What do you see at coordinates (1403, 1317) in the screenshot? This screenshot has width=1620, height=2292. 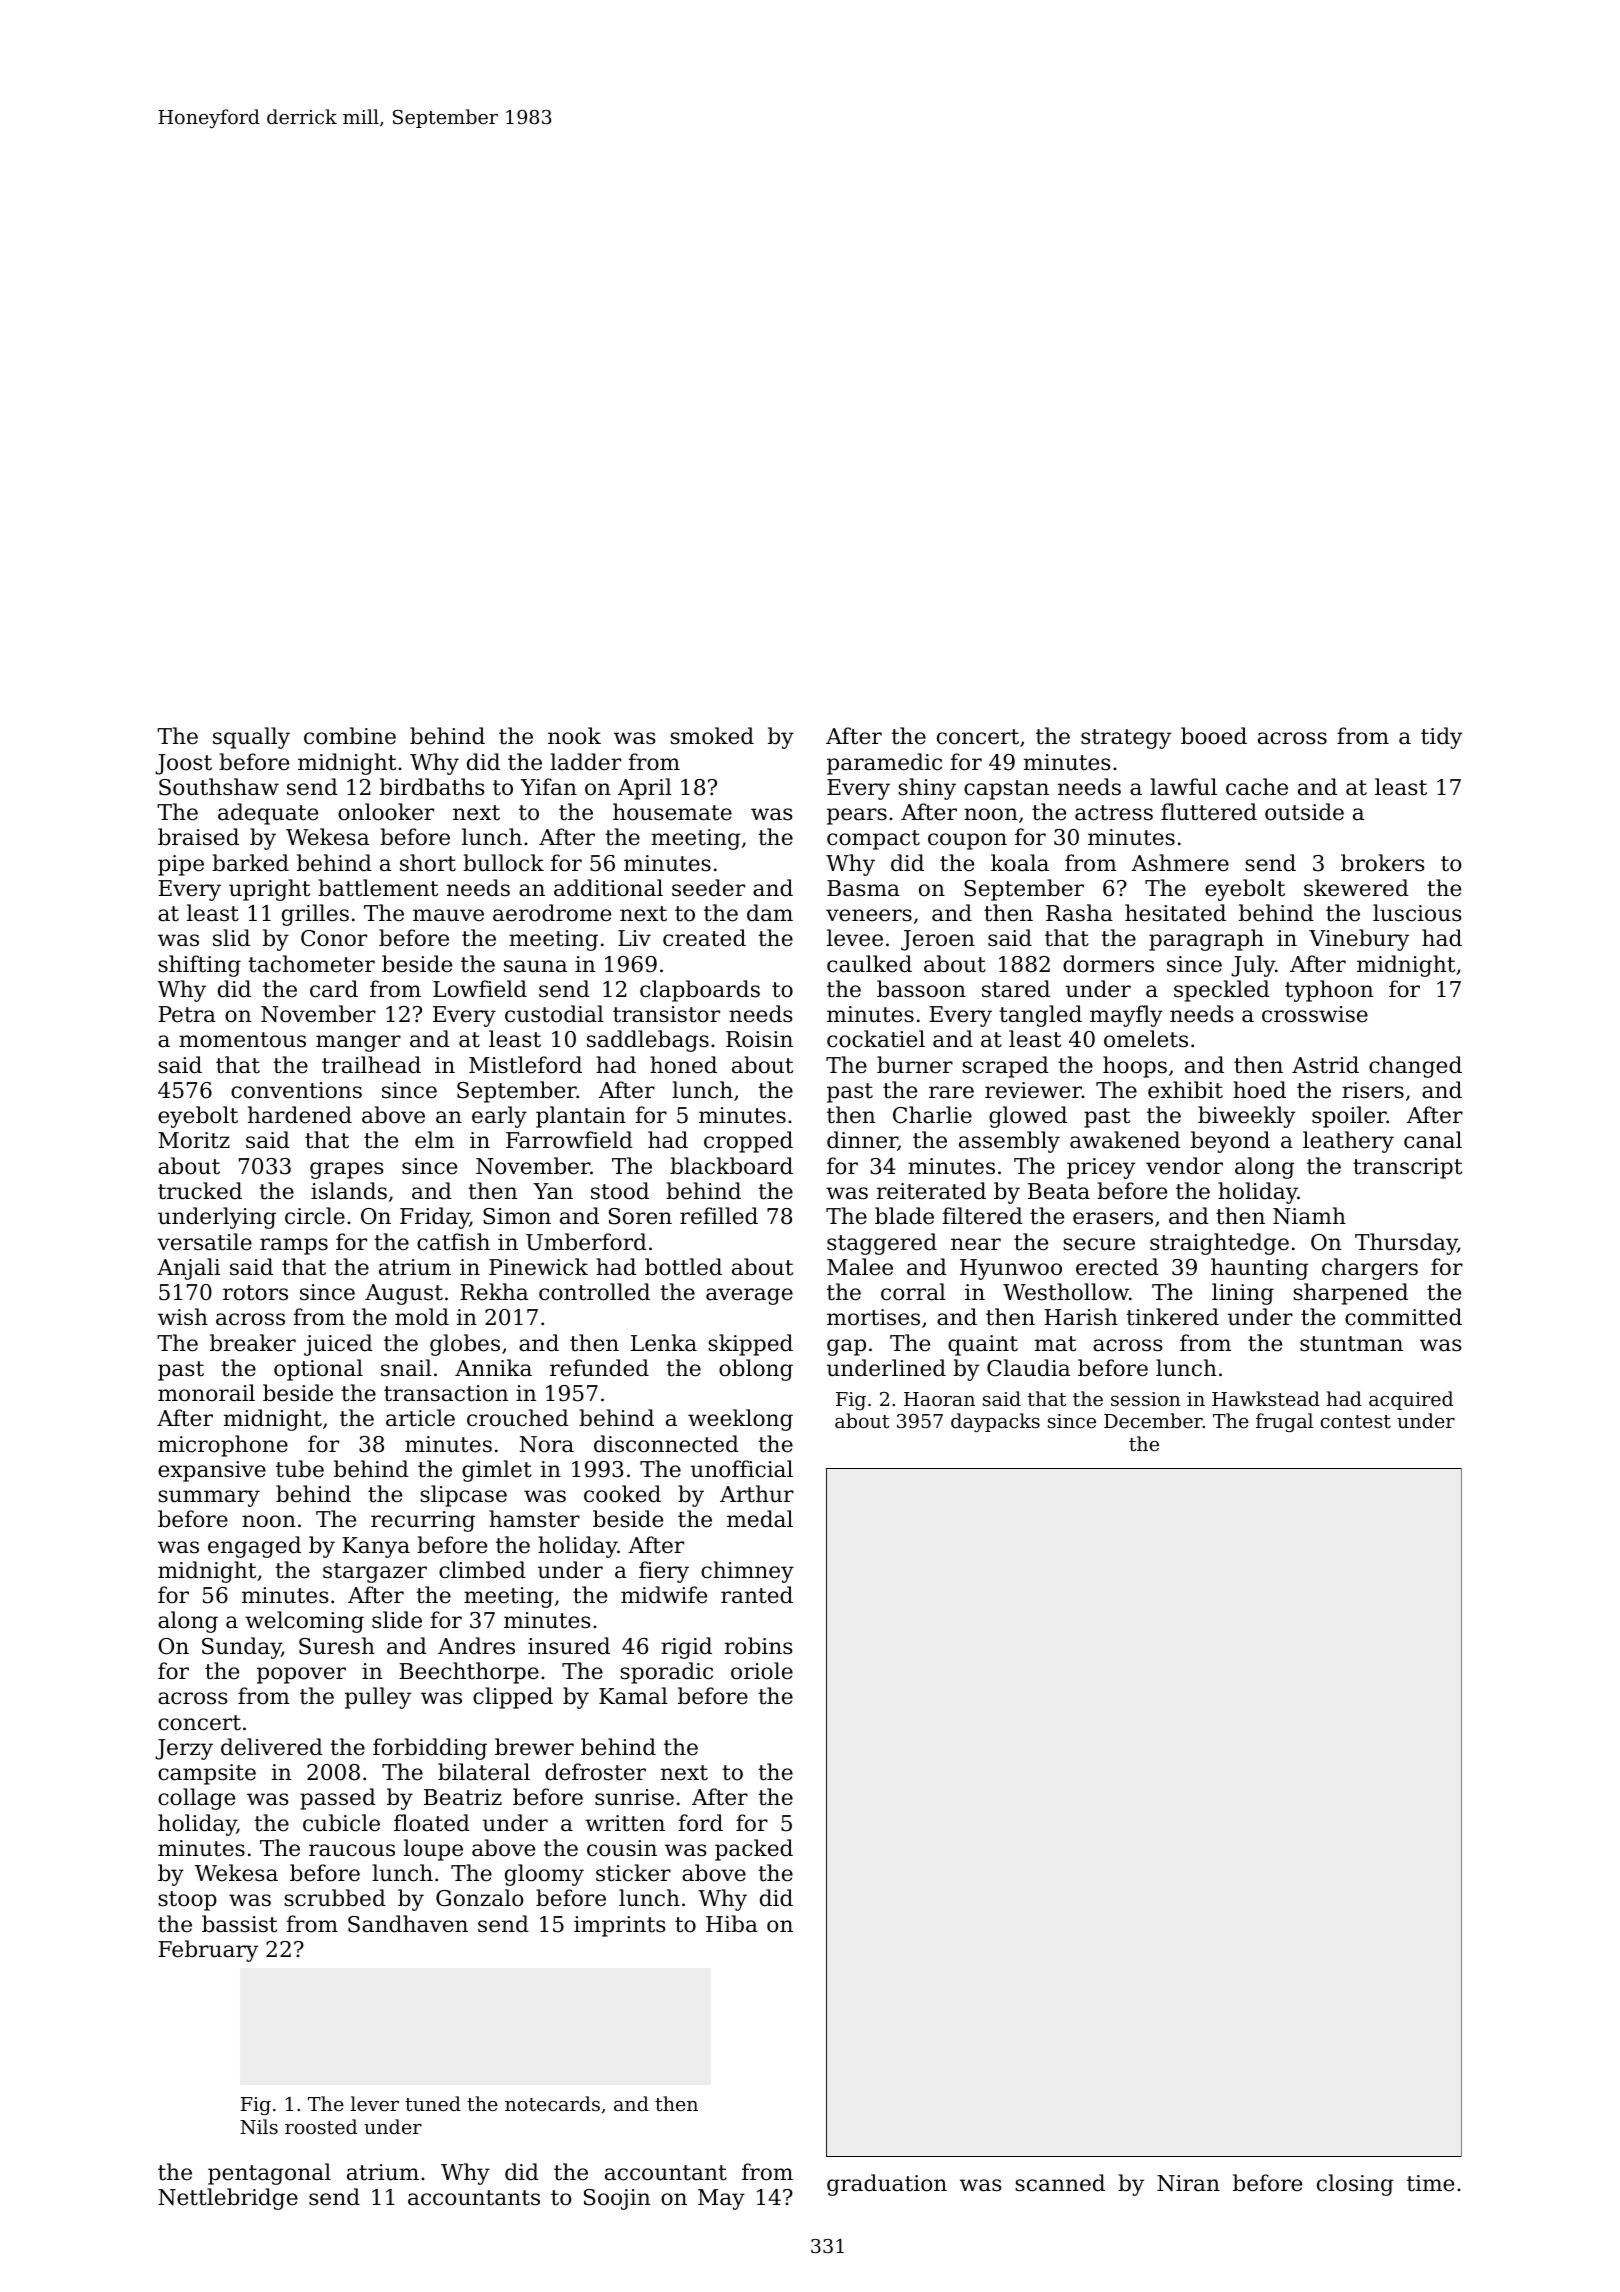 I see `committed` at bounding box center [1403, 1317].
